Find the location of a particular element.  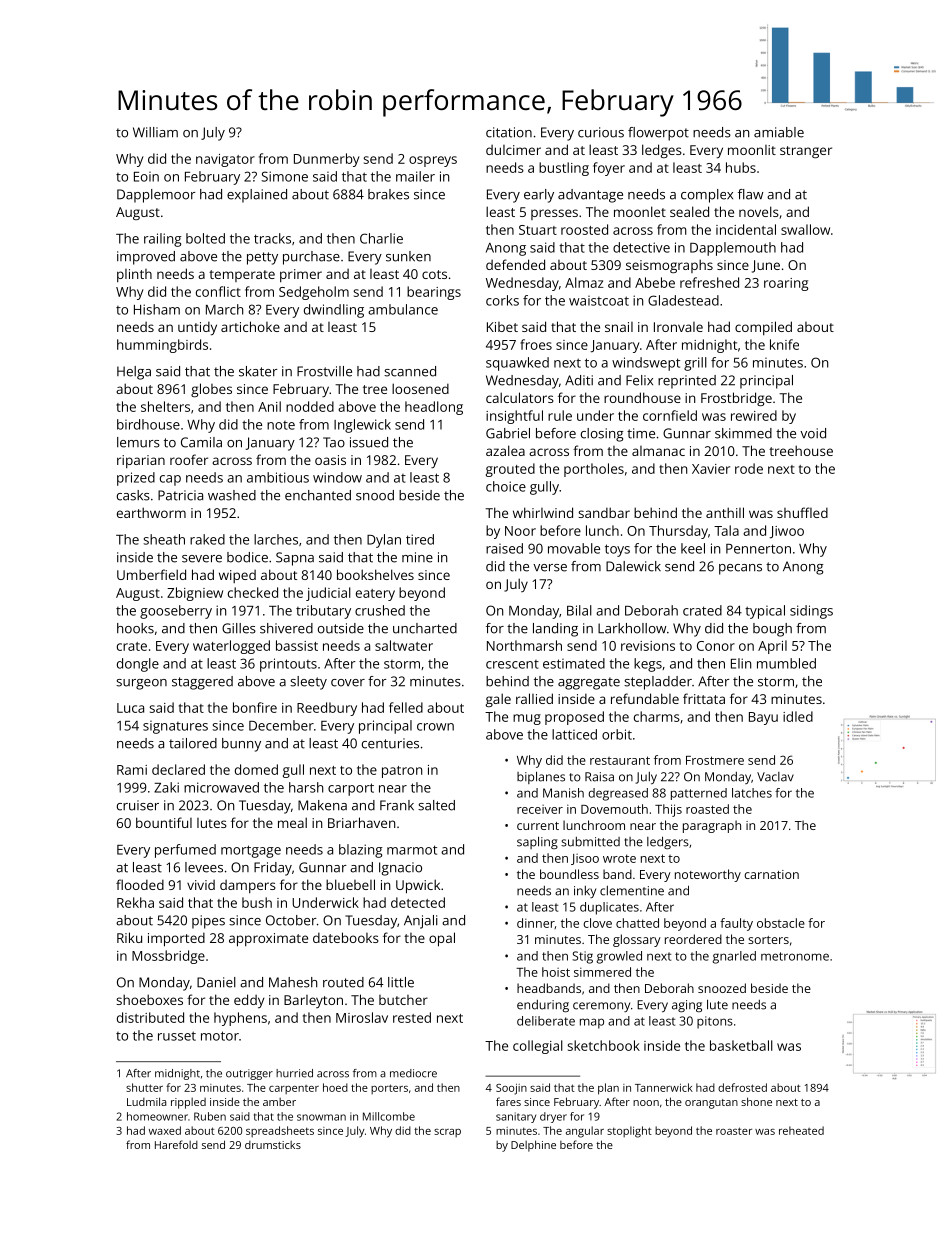

improved is located at coordinates (146, 258).
